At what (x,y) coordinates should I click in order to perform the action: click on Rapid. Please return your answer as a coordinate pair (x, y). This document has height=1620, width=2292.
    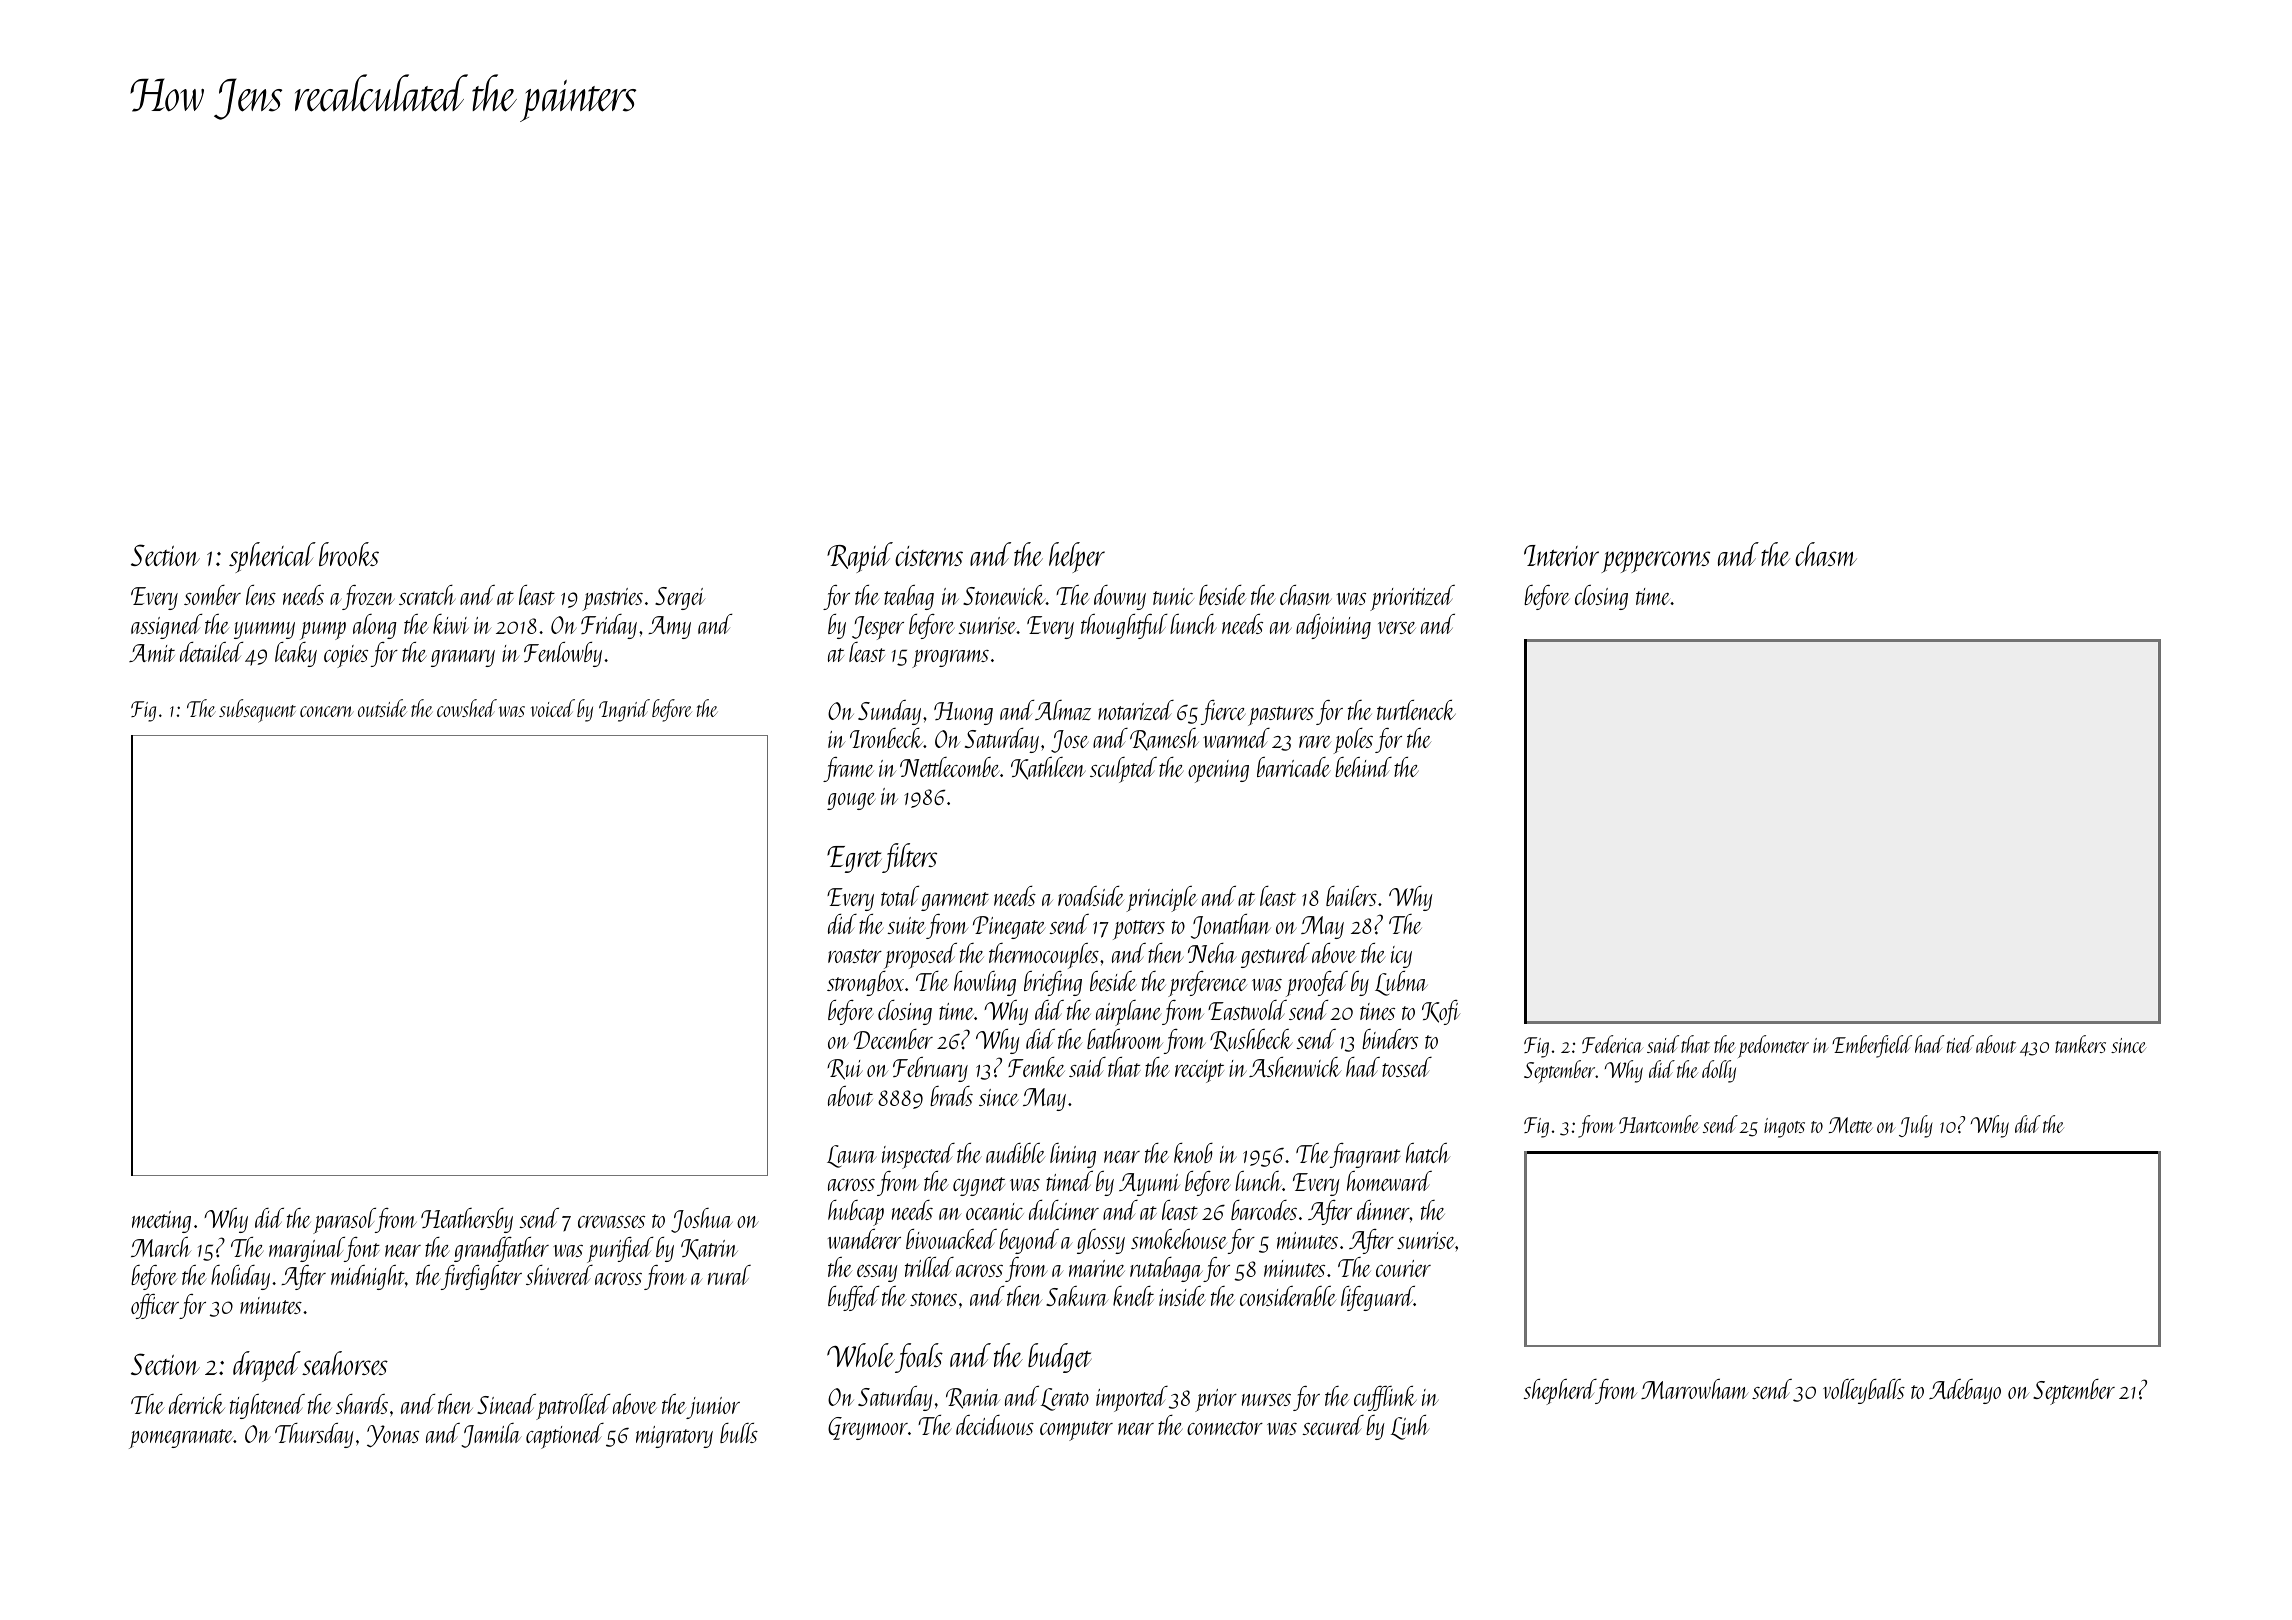
    Looking at the image, I should click on (860, 557).
